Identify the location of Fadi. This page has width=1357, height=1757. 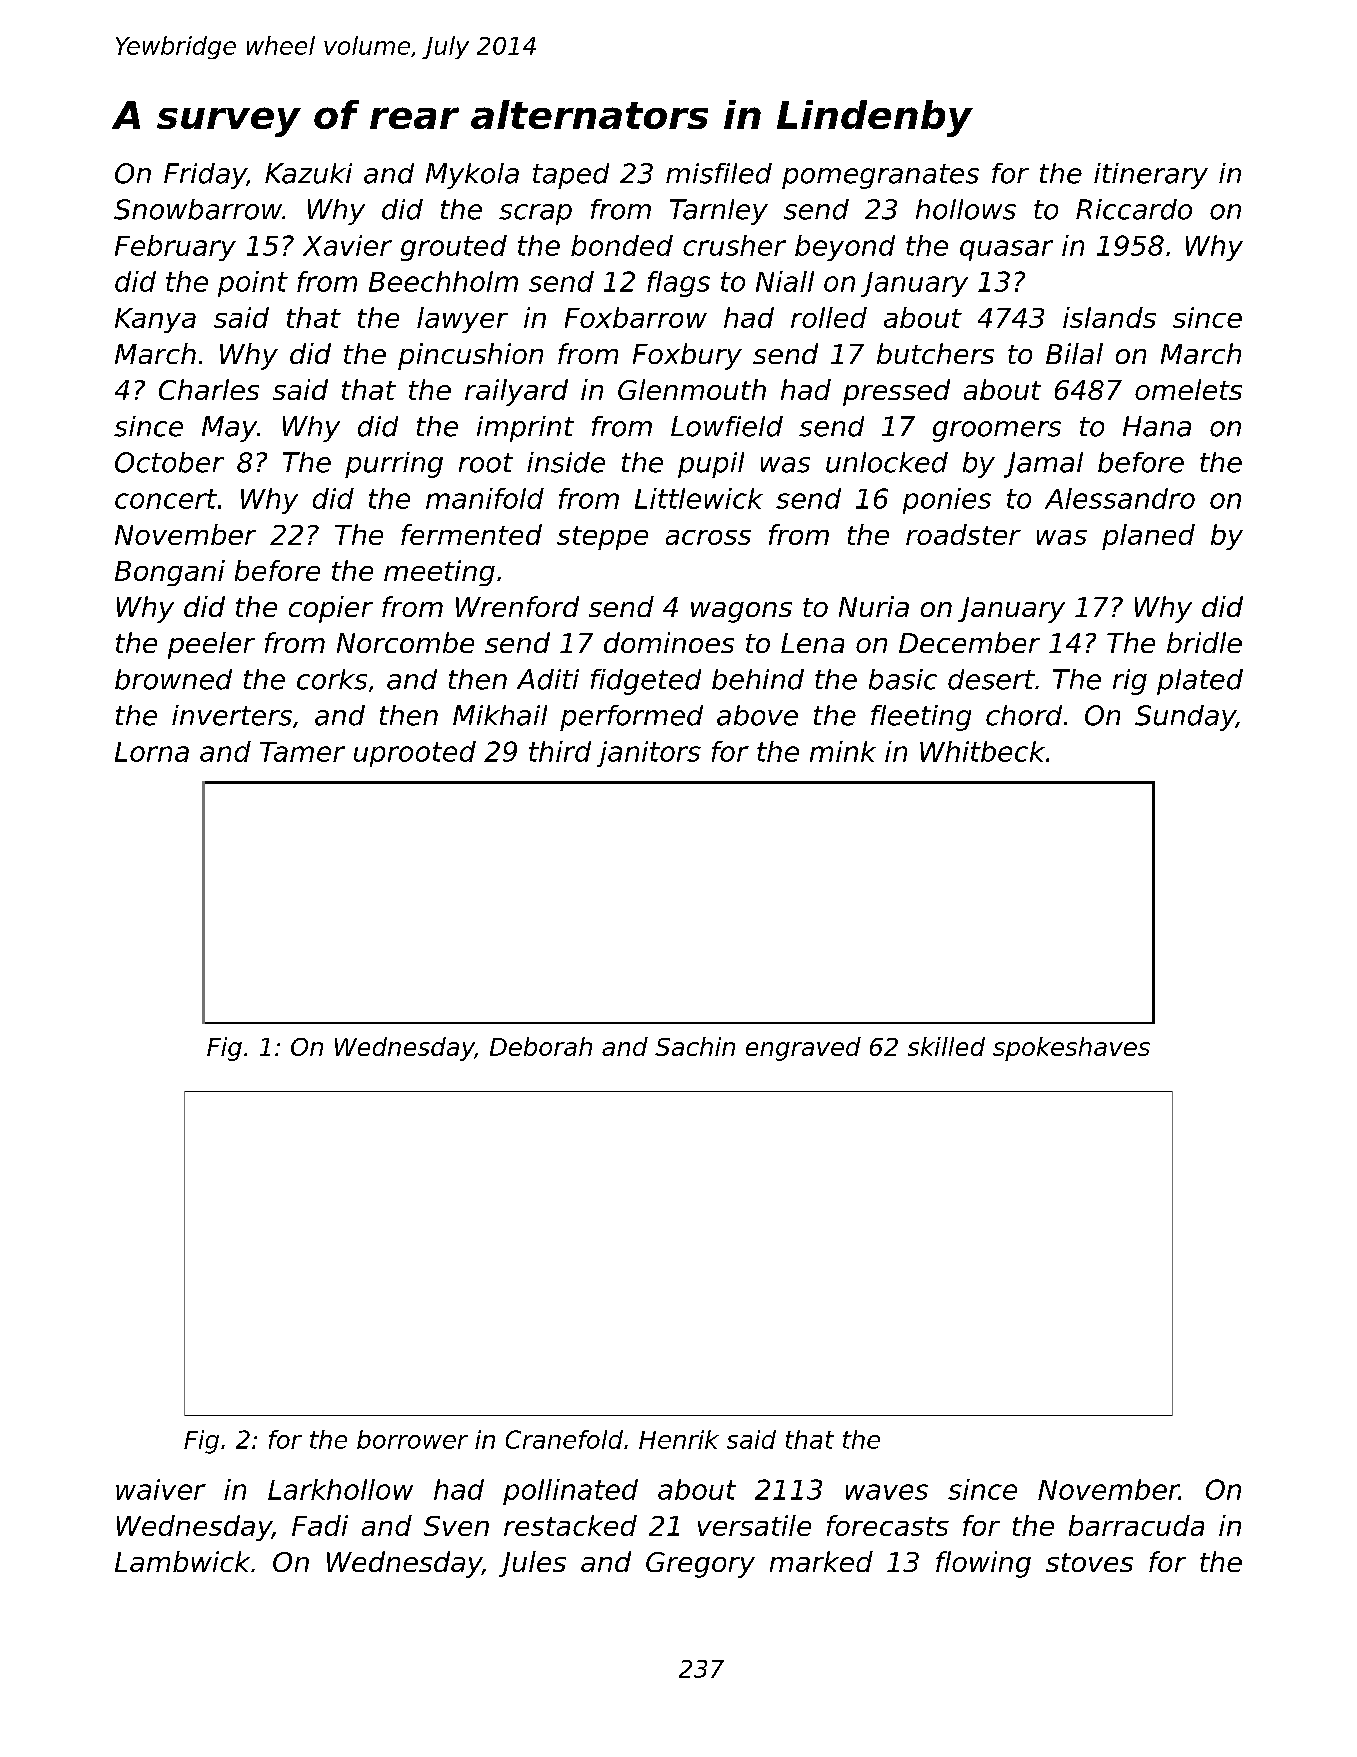
(320, 1525).
